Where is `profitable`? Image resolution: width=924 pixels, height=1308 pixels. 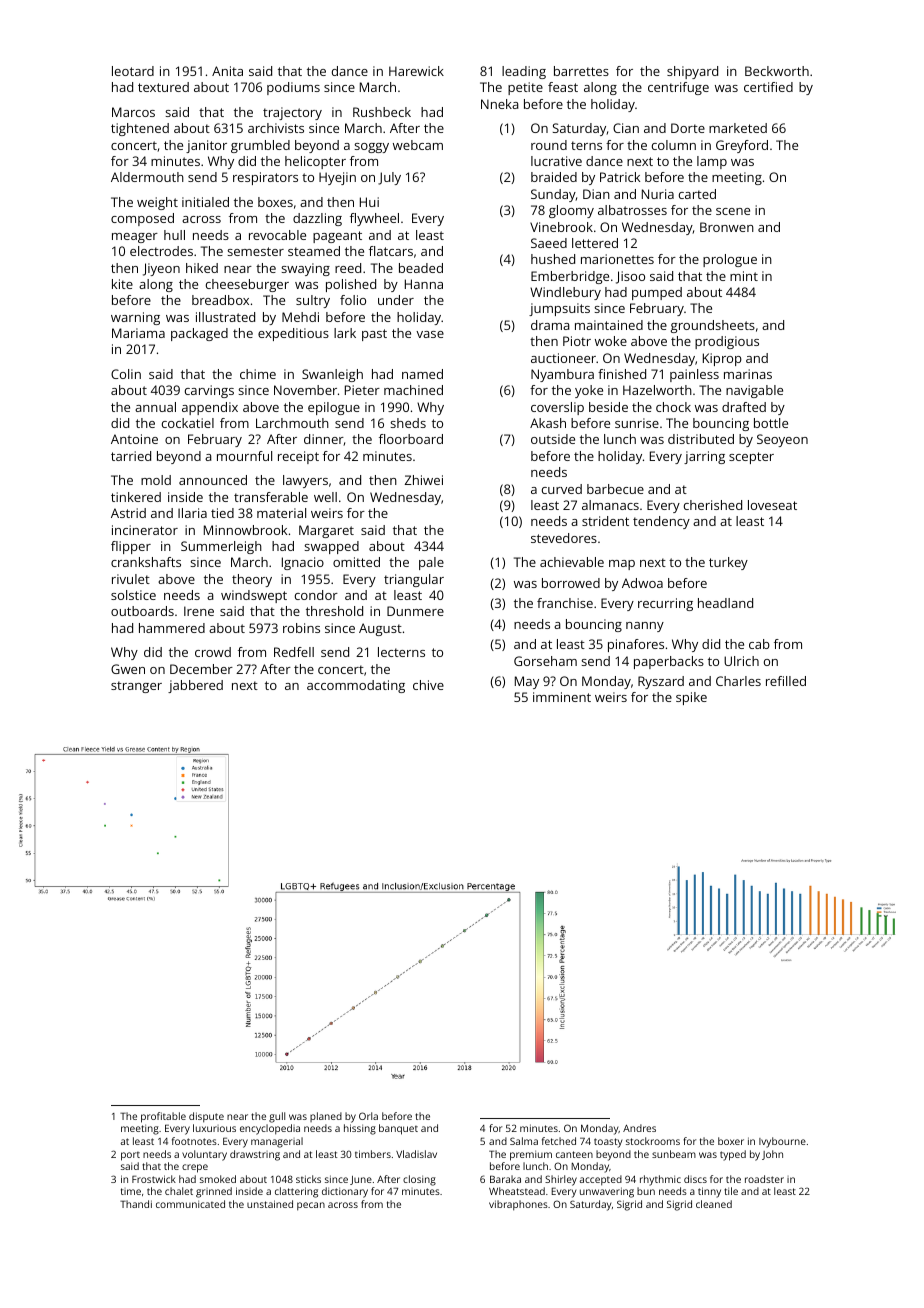 profitable is located at coordinates (163, 1117).
